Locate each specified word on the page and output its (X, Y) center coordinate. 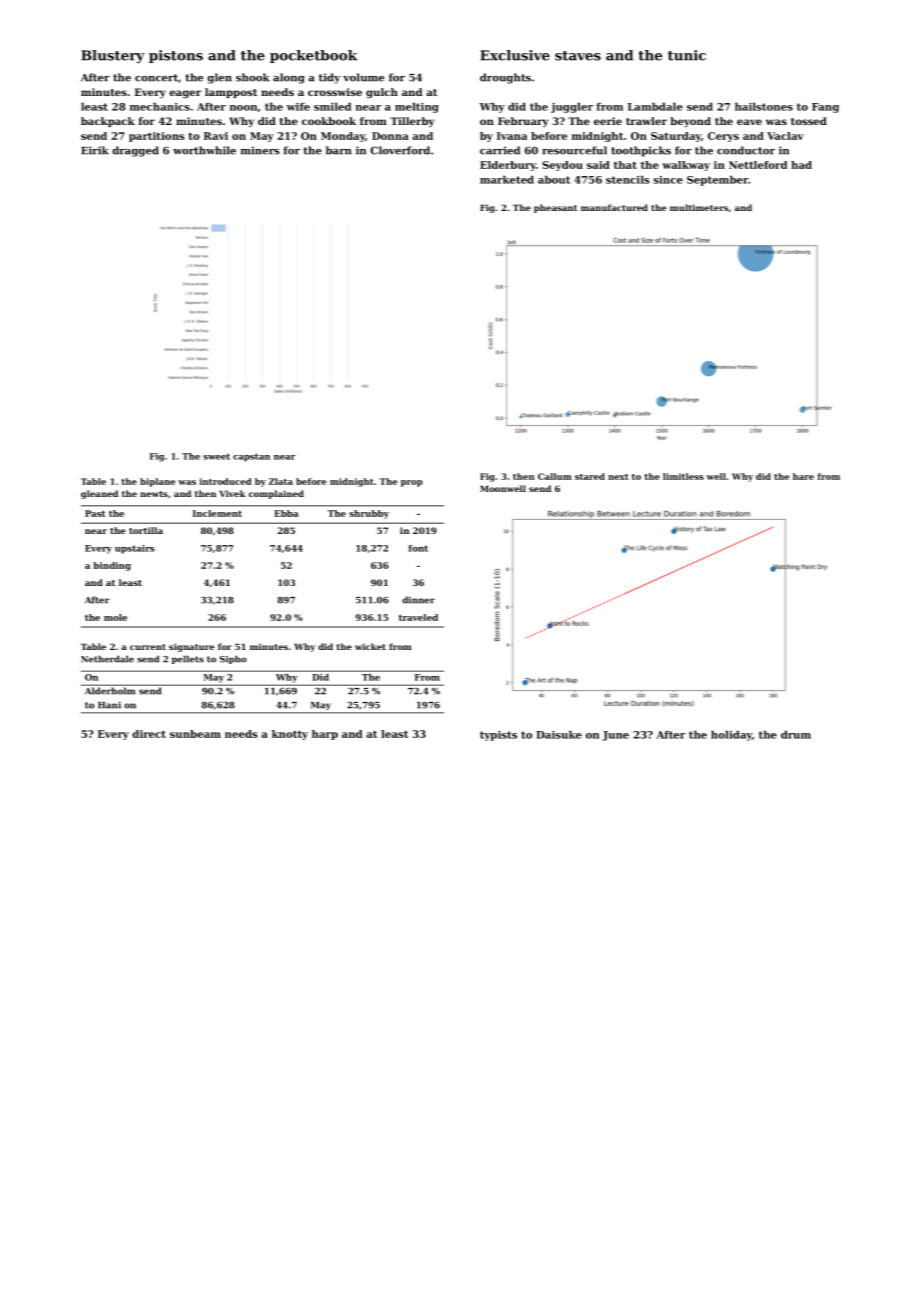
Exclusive (515, 55)
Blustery (113, 56)
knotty (290, 735)
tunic (687, 55)
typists (498, 736)
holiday (731, 735)
